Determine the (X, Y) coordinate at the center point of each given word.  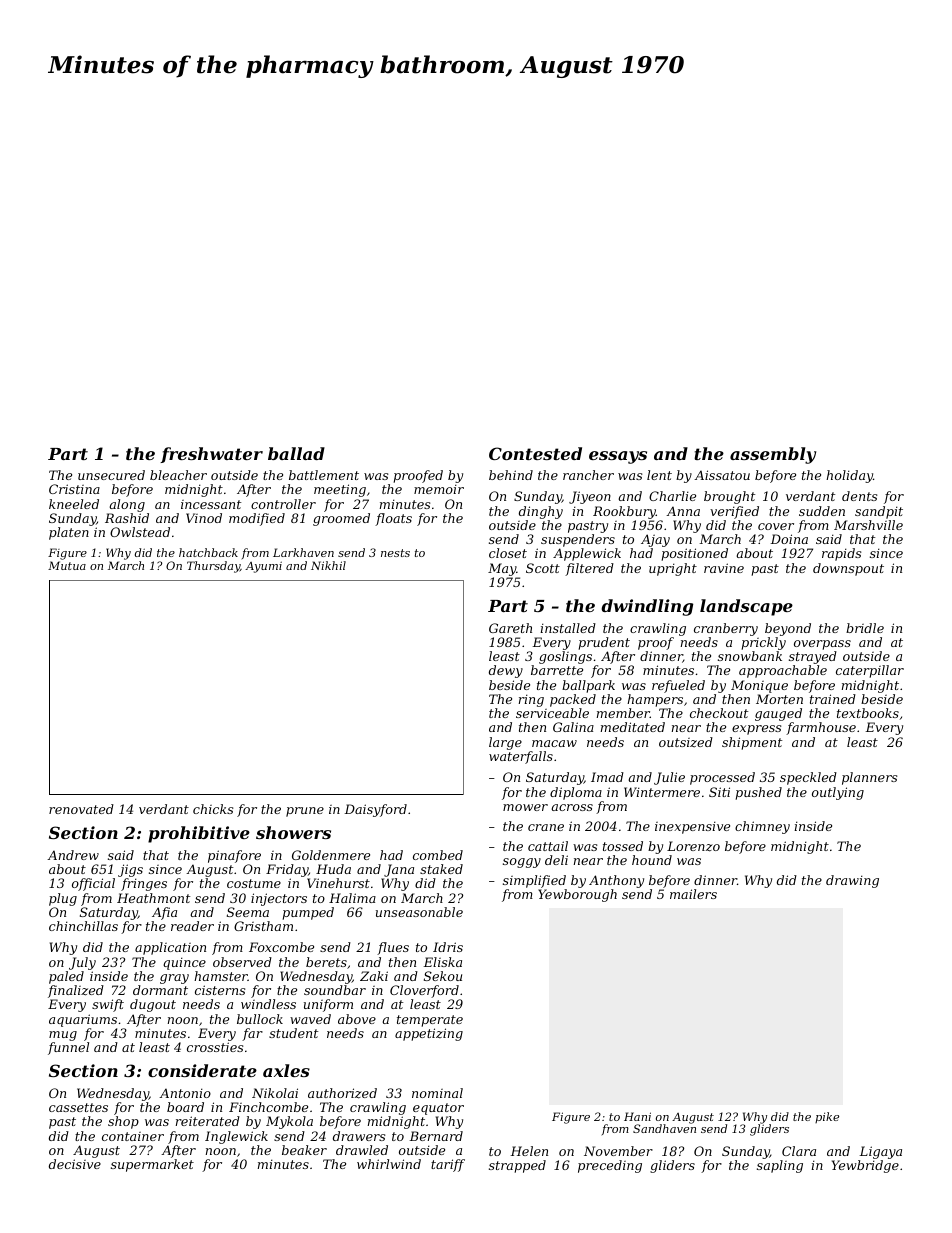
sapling (780, 1166)
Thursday (213, 567)
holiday (849, 476)
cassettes (78, 1107)
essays (618, 457)
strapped (517, 1166)
